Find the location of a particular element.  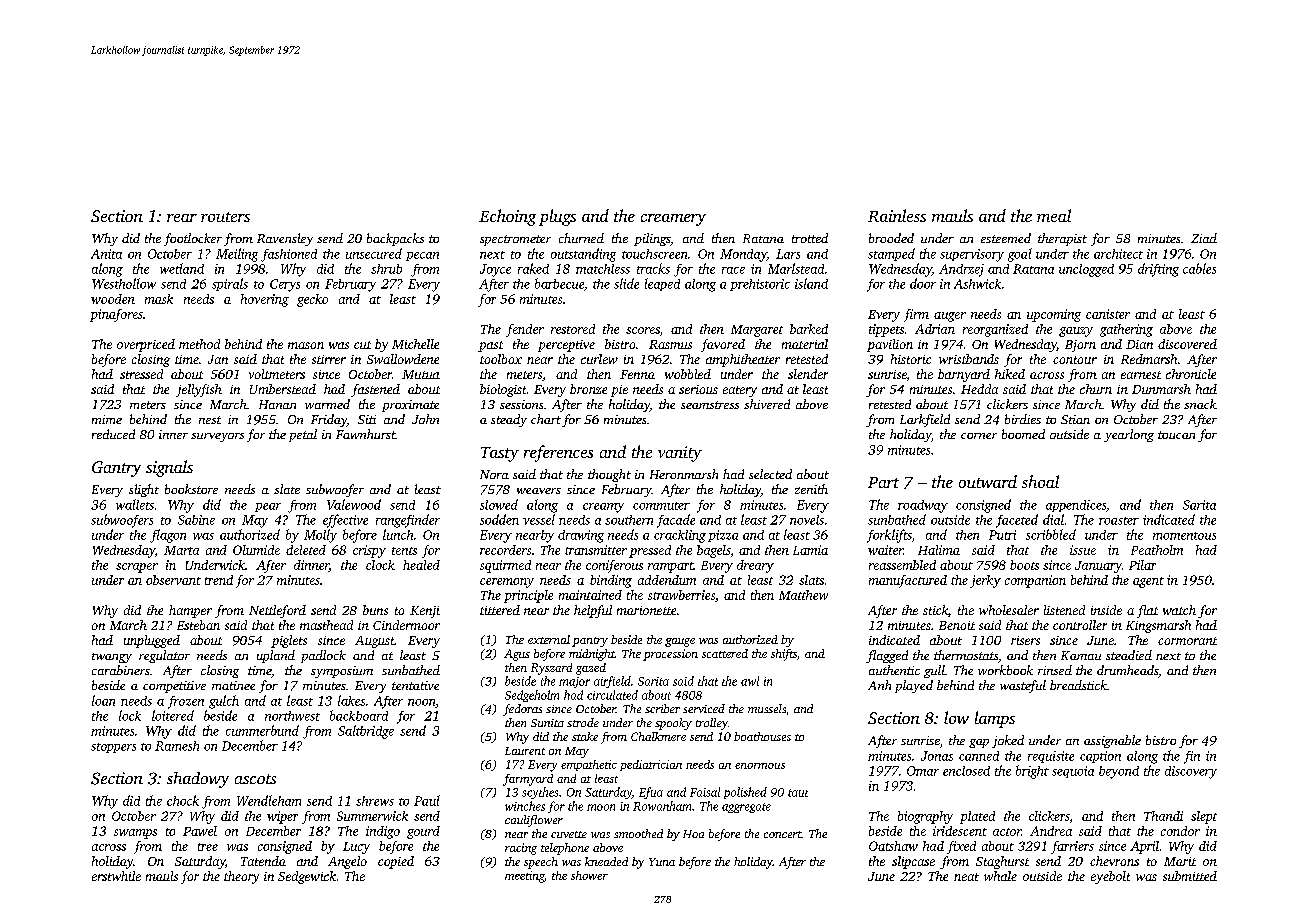

Saltbridge is located at coordinates (366, 732).
